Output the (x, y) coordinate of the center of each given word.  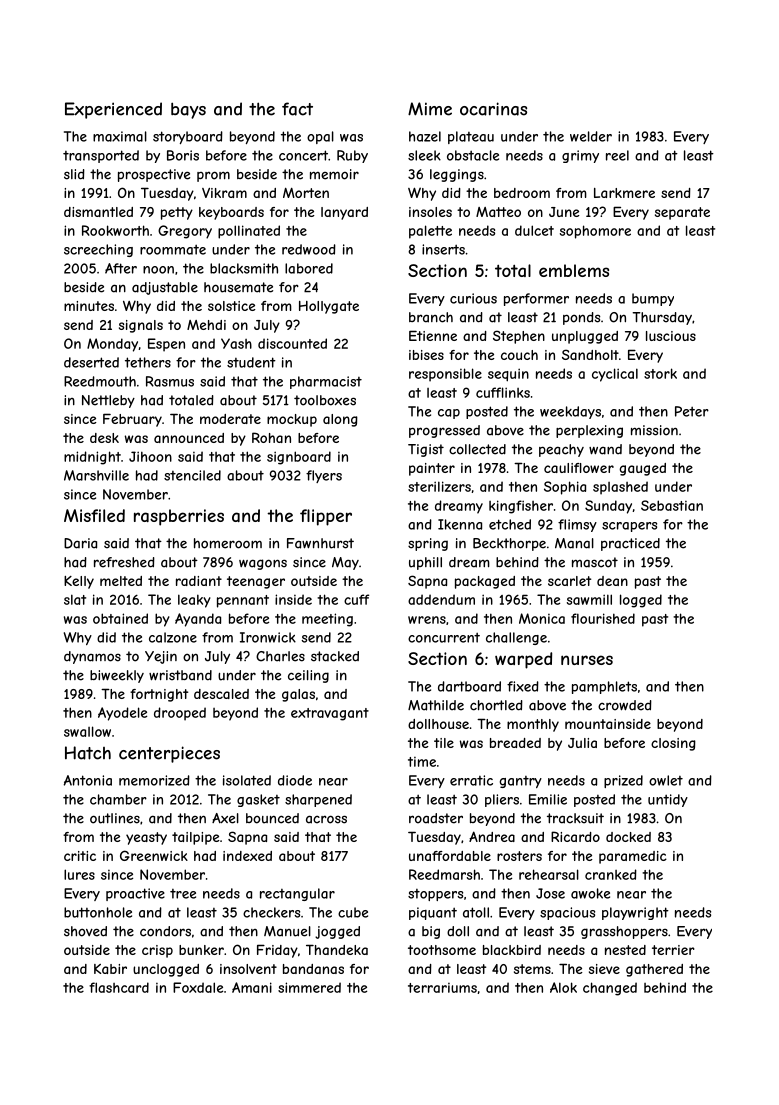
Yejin (161, 657)
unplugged (585, 337)
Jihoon (150, 456)
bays (188, 110)
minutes (89, 306)
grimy (580, 156)
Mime (430, 109)
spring (428, 544)
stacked (335, 656)
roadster (436, 818)
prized (623, 781)
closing (673, 744)
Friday (277, 951)
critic (80, 856)
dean (612, 581)
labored (309, 268)
